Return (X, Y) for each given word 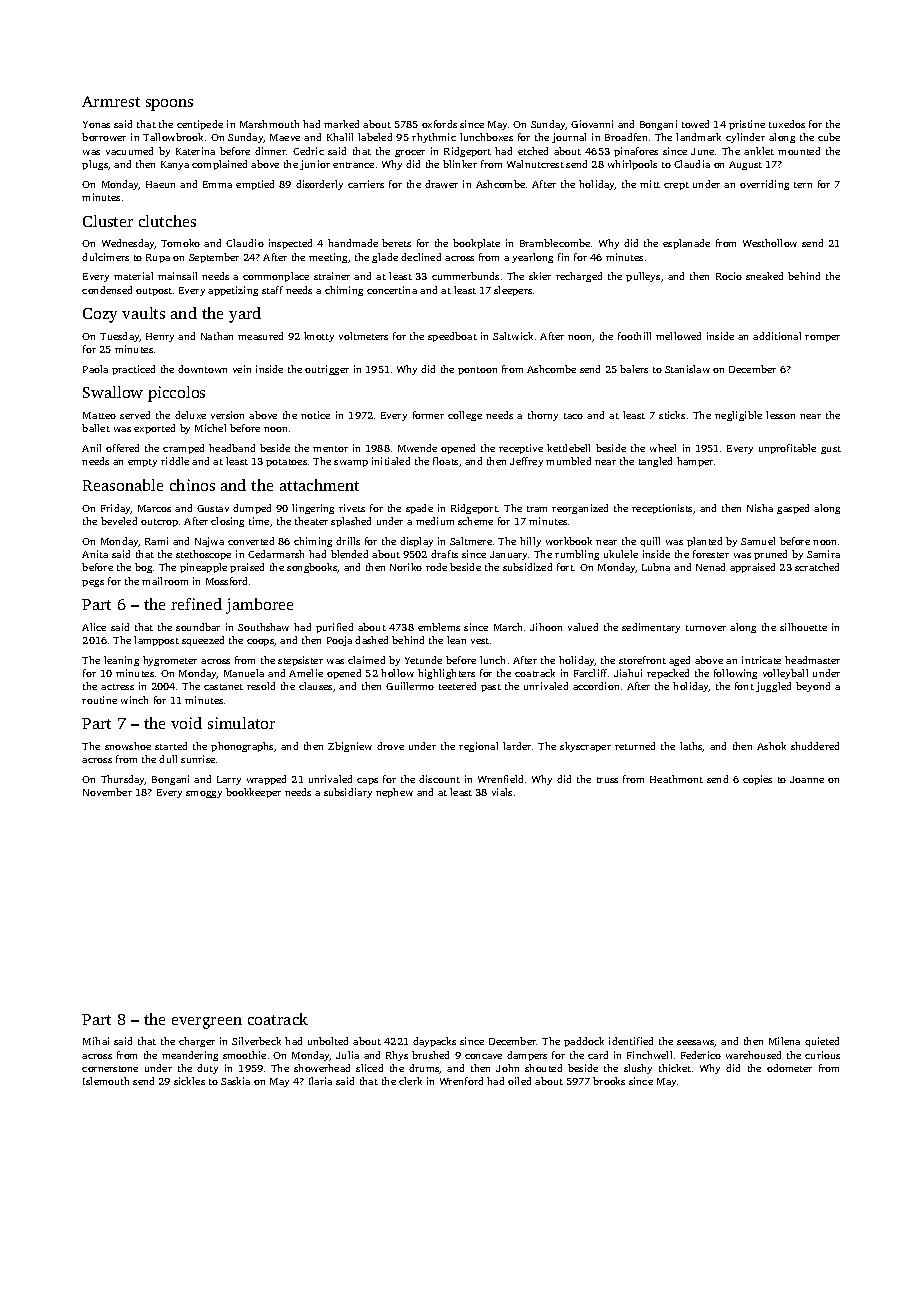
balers (634, 369)
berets (396, 243)
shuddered (815, 746)
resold (261, 686)
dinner (270, 151)
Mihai (96, 1041)
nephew (394, 793)
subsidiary (348, 793)
